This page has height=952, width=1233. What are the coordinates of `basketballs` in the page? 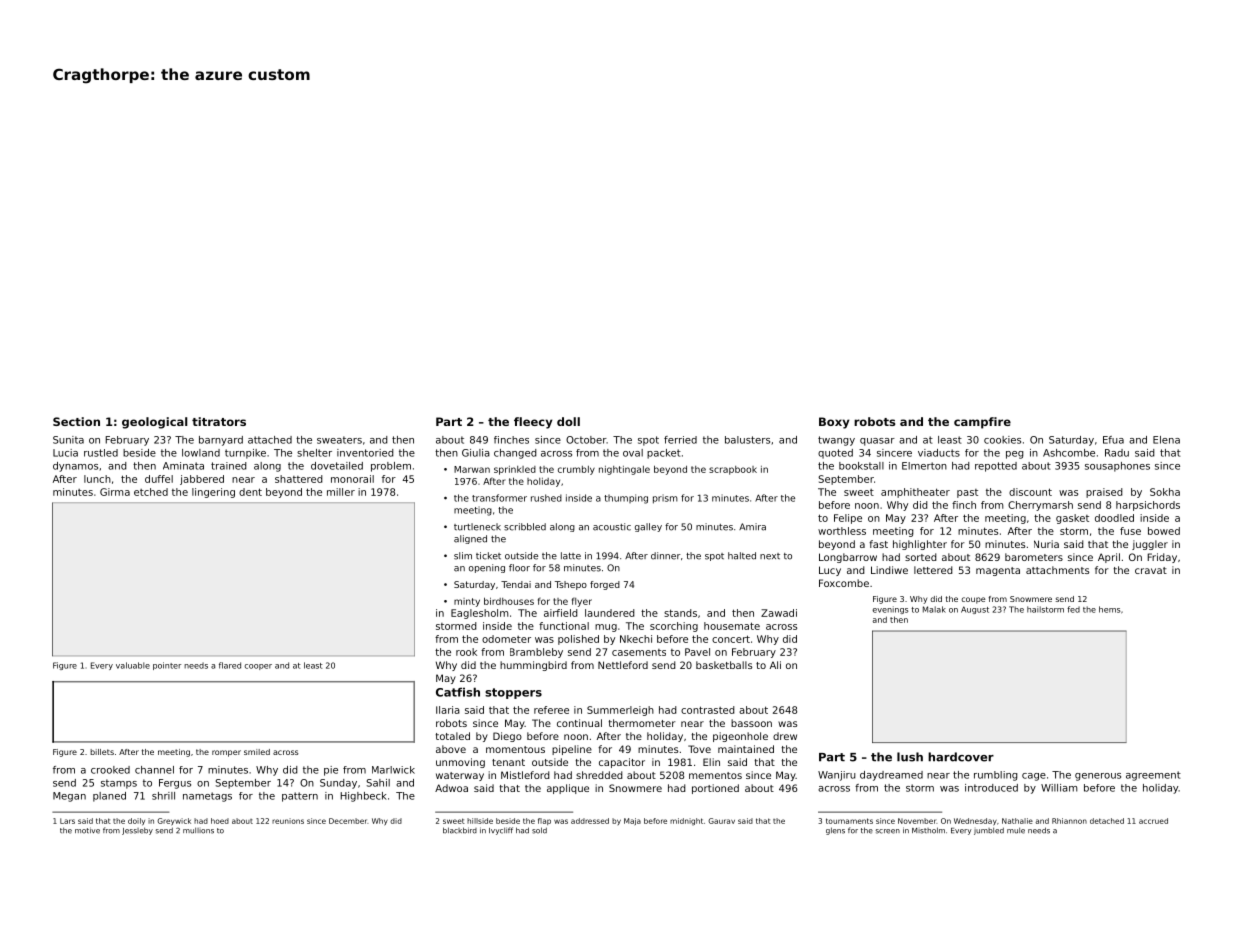 It's located at (724, 665).
